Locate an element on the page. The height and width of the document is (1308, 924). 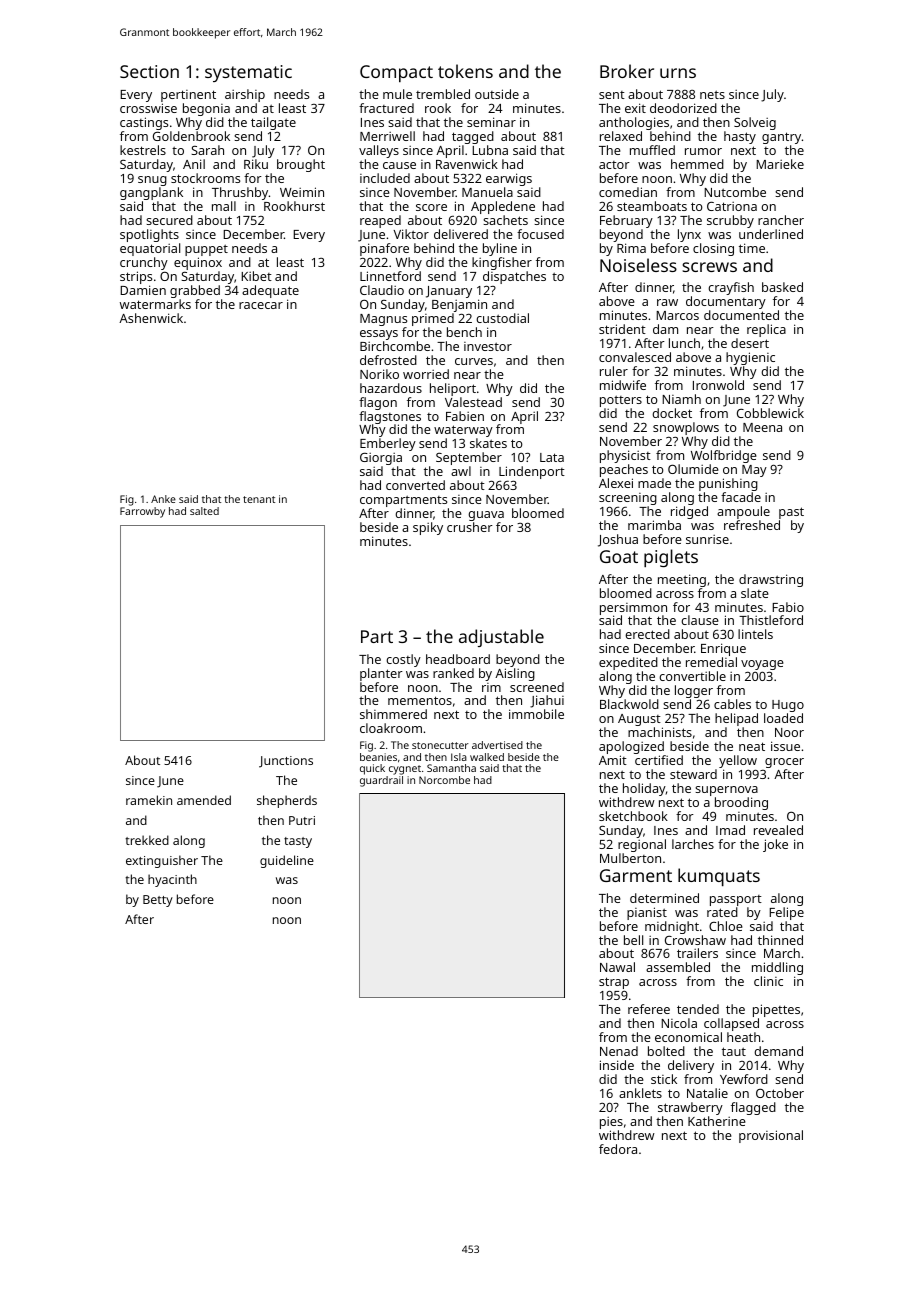
crusher is located at coordinates (470, 527).
